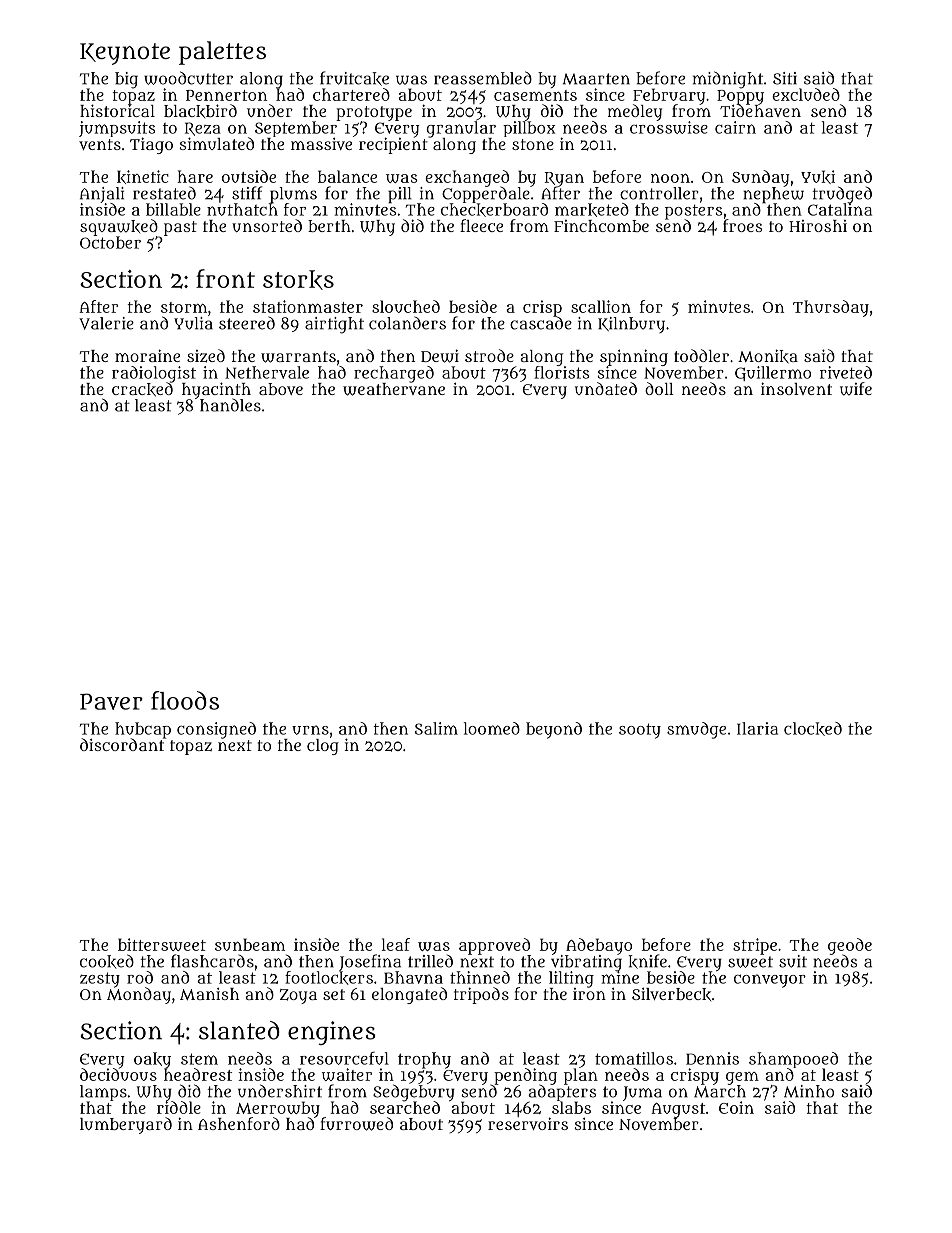 Image resolution: width=952 pixels, height=1233 pixels. What do you see at coordinates (126, 1125) in the screenshot?
I see `lumberyard` at bounding box center [126, 1125].
